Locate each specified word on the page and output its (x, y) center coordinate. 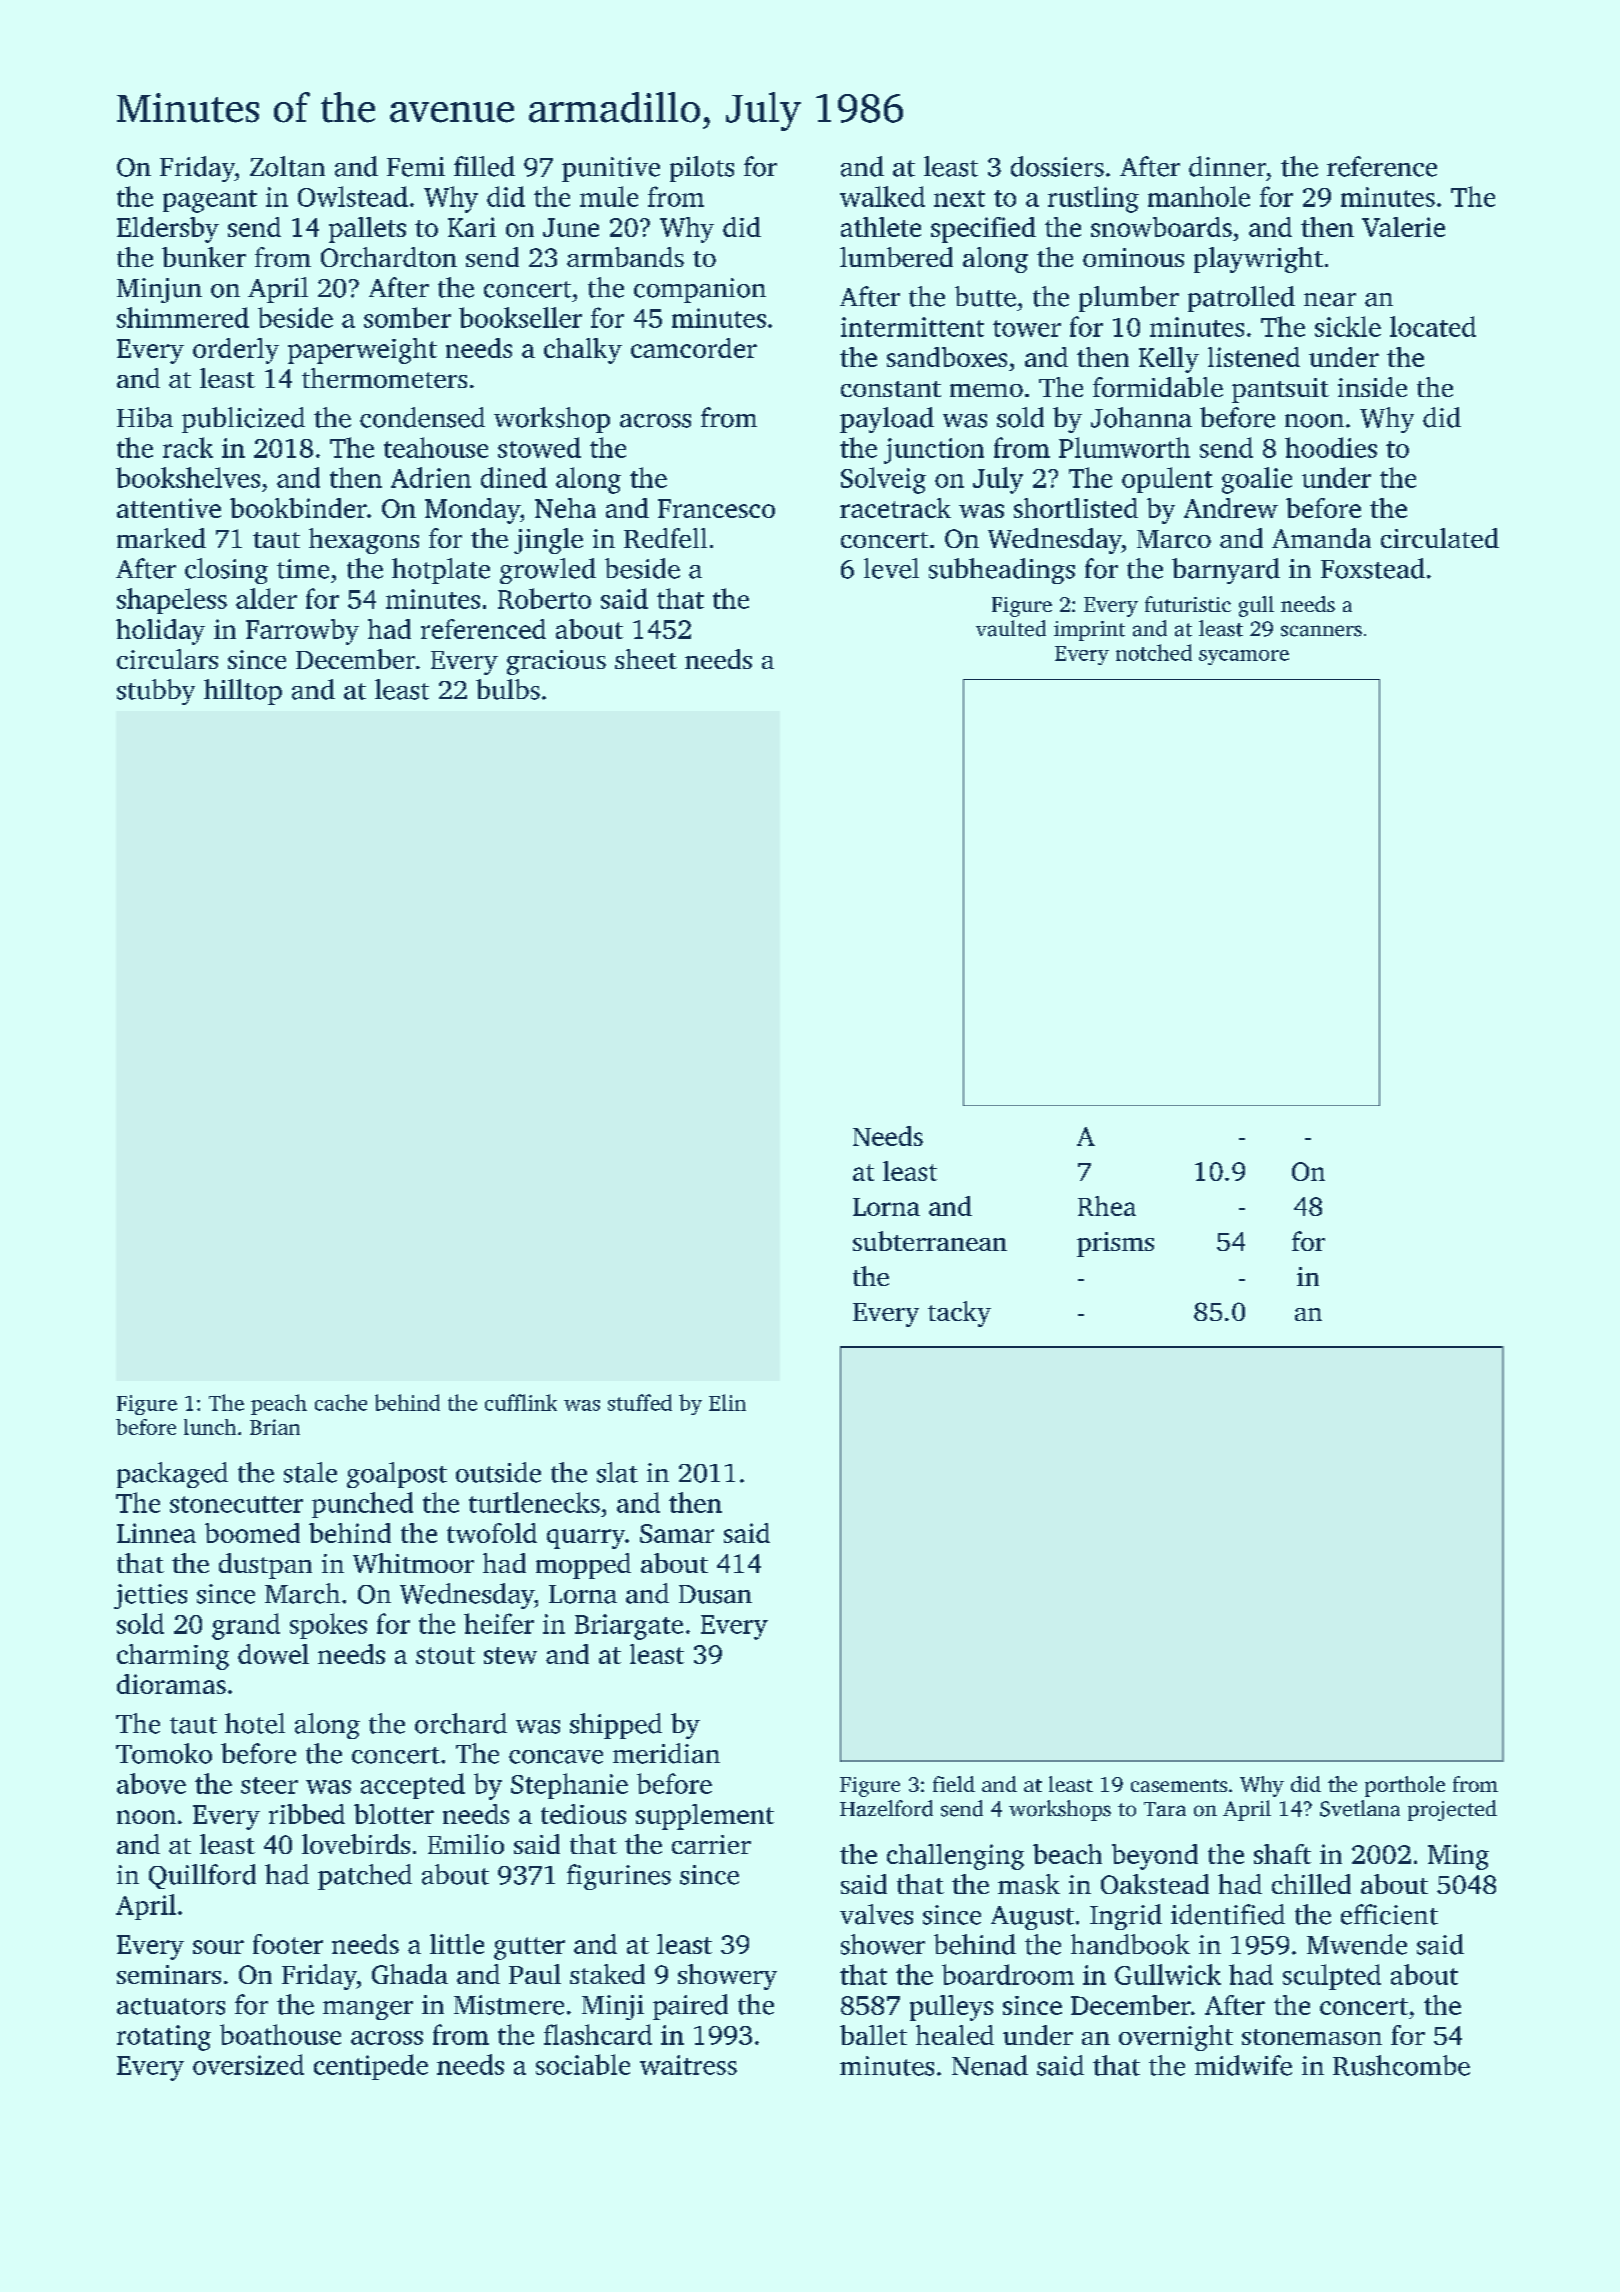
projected (1452, 1810)
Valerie (1403, 227)
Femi (416, 167)
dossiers (1057, 166)
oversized (248, 2064)
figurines (619, 1877)
